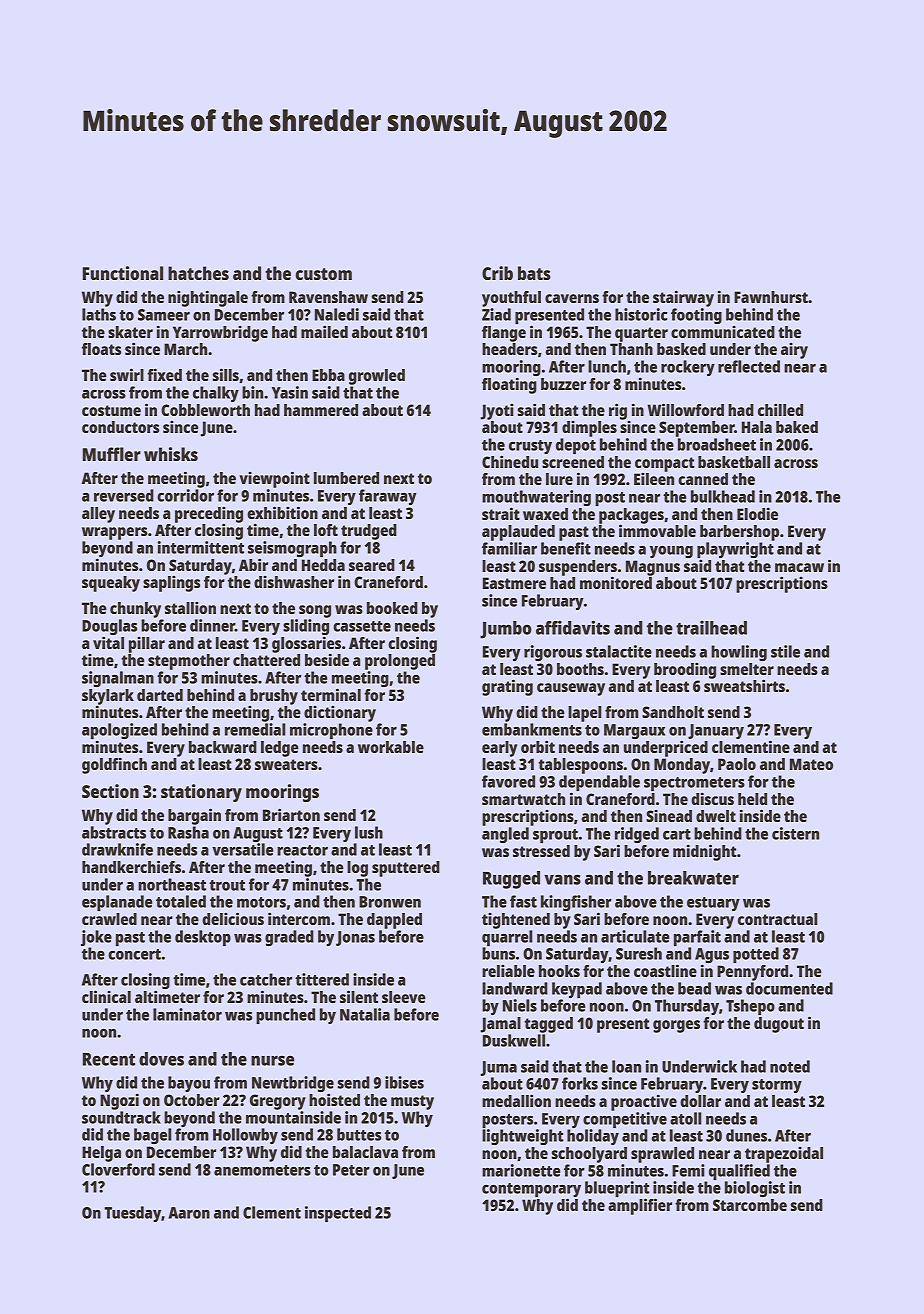 This page has width=924, height=1314. I want to click on Functional, so click(123, 273).
